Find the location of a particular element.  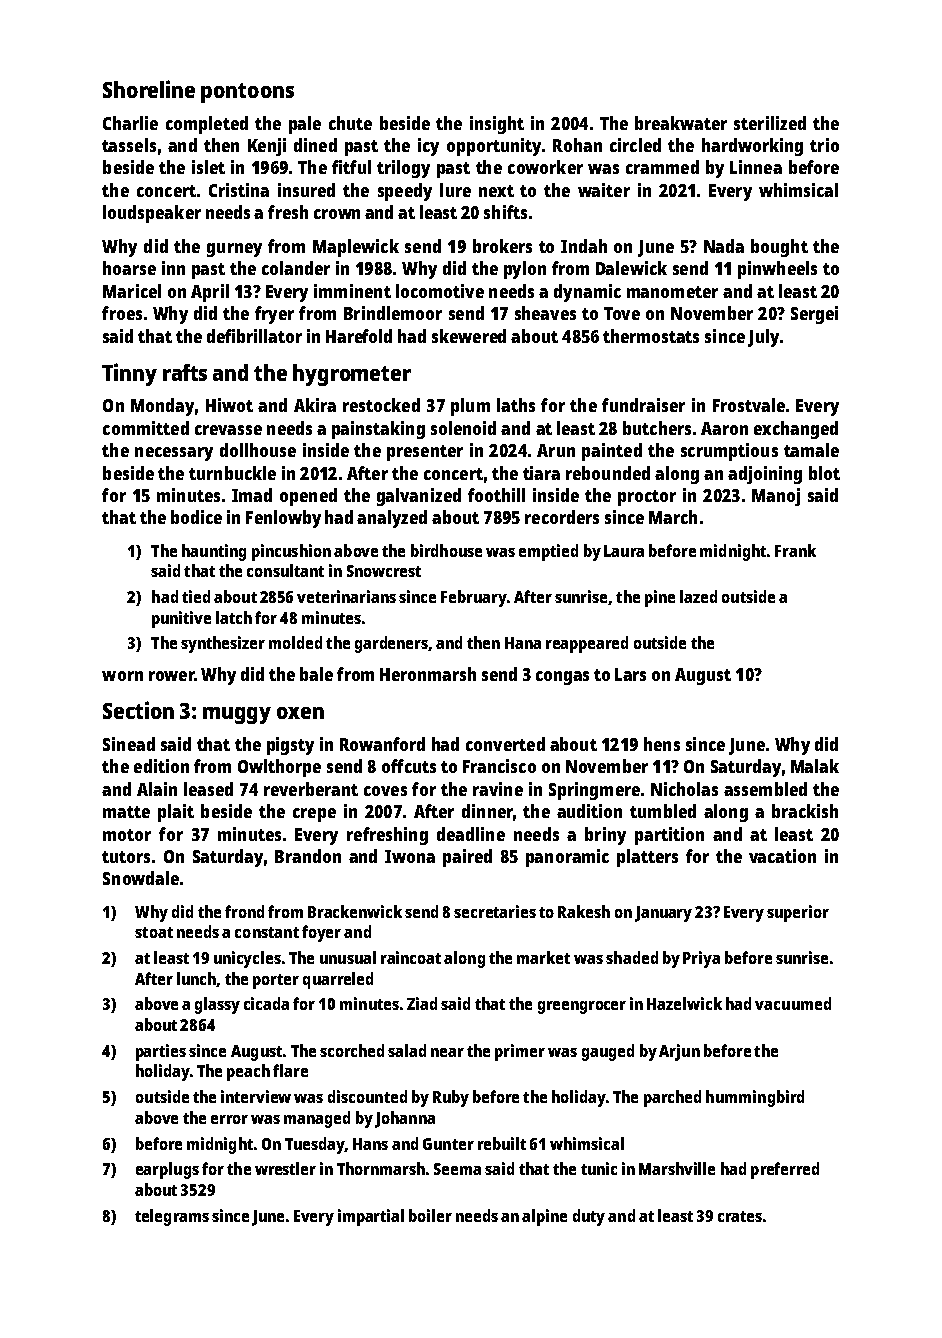

presenter is located at coordinates (425, 453).
